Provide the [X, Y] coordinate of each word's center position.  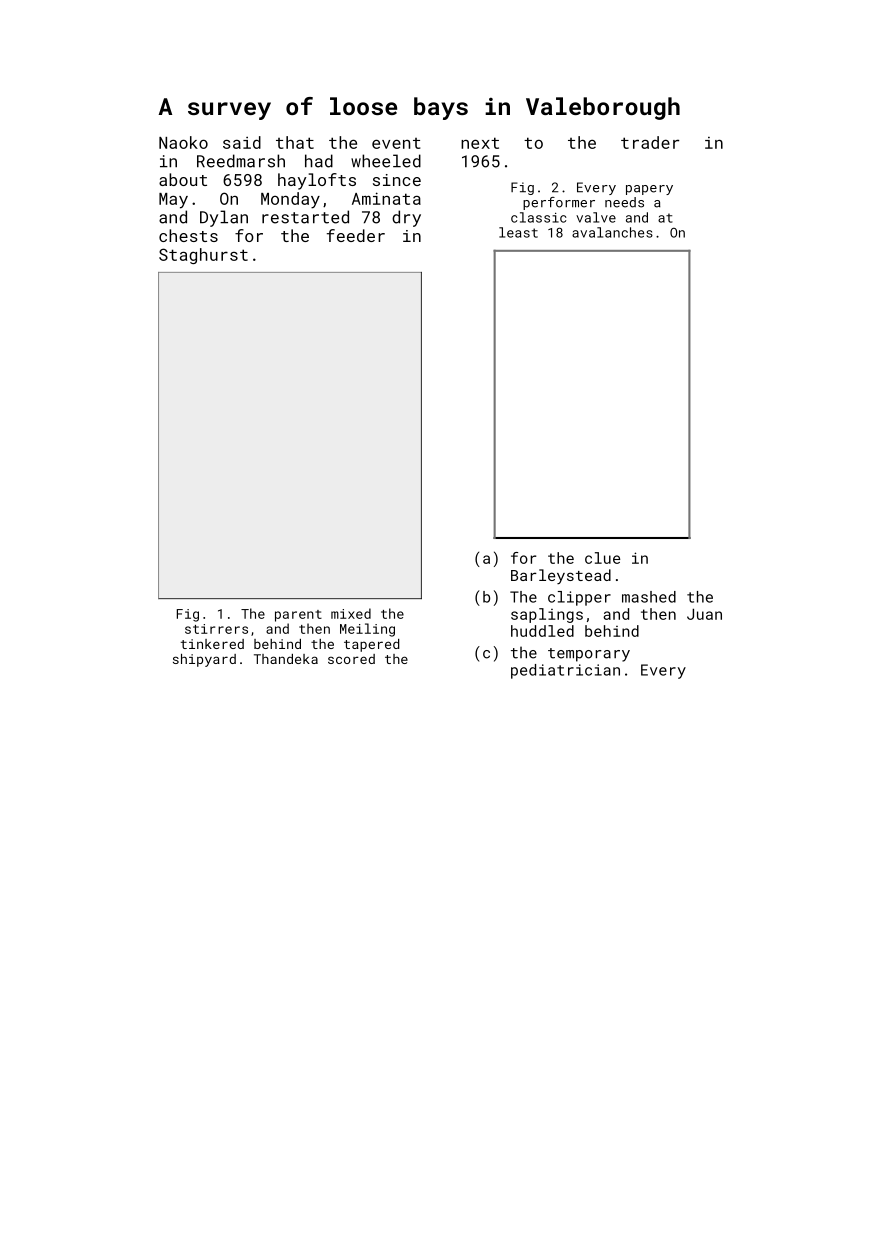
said [242, 142]
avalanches [612, 232]
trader [650, 142]
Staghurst [203, 256]
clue [602, 558]
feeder [356, 235]
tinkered [212, 644]
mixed [351, 613]
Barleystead [561, 576]
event [396, 143]
